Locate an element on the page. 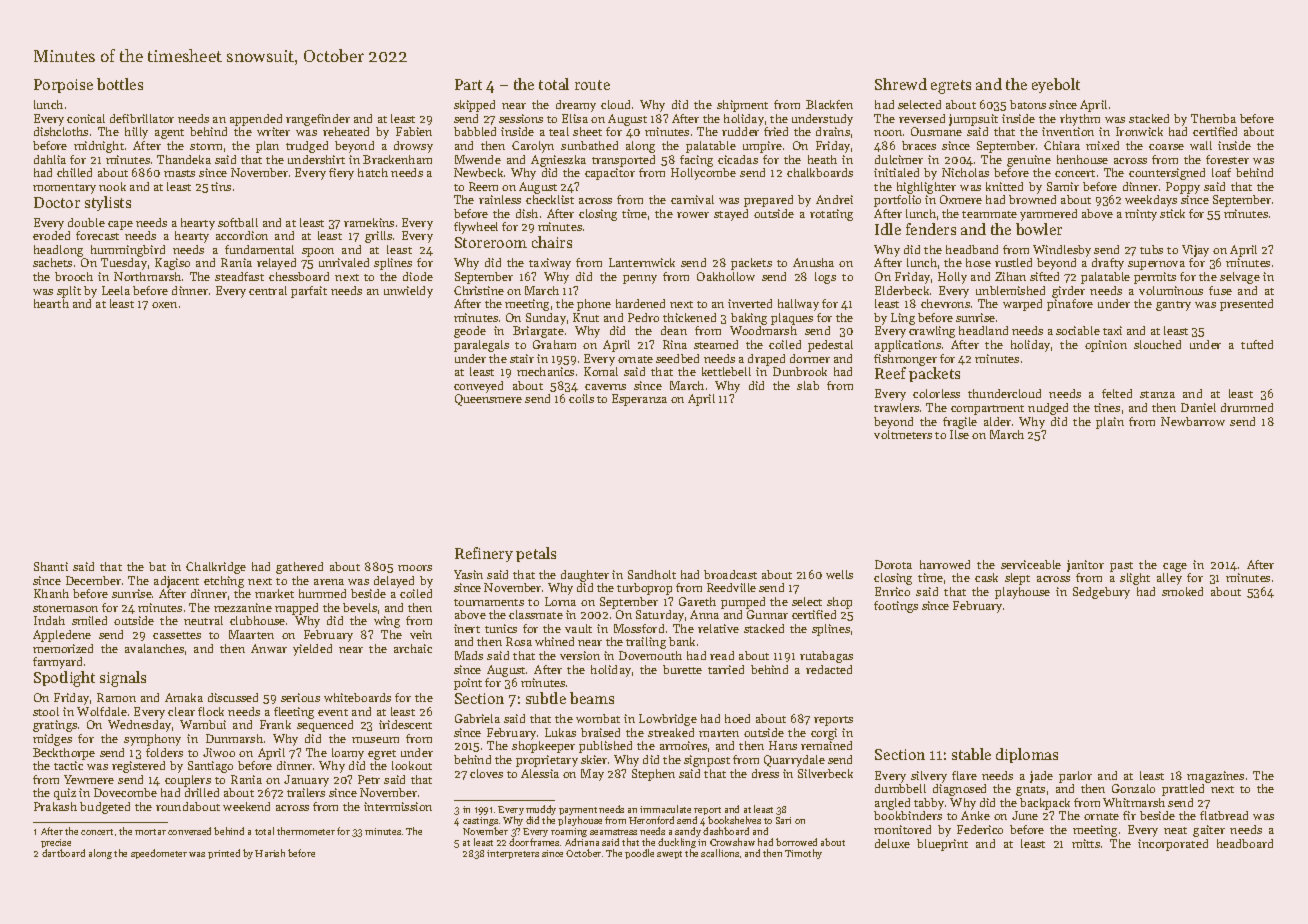 This page has height=924, width=1308. jumpsuit is located at coordinates (973, 120).
